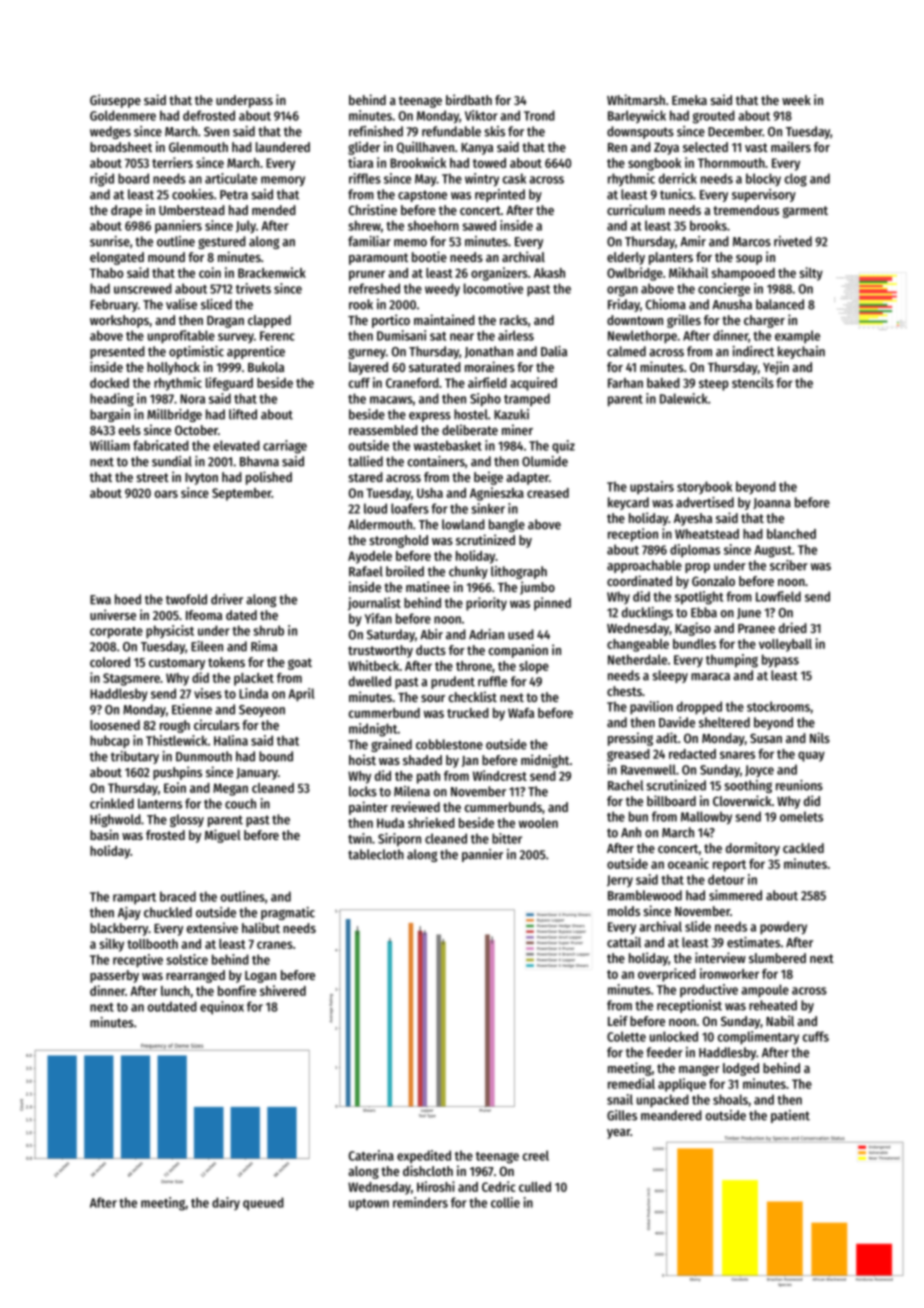  What do you see at coordinates (469, 99) in the screenshot?
I see `birdbath` at bounding box center [469, 99].
